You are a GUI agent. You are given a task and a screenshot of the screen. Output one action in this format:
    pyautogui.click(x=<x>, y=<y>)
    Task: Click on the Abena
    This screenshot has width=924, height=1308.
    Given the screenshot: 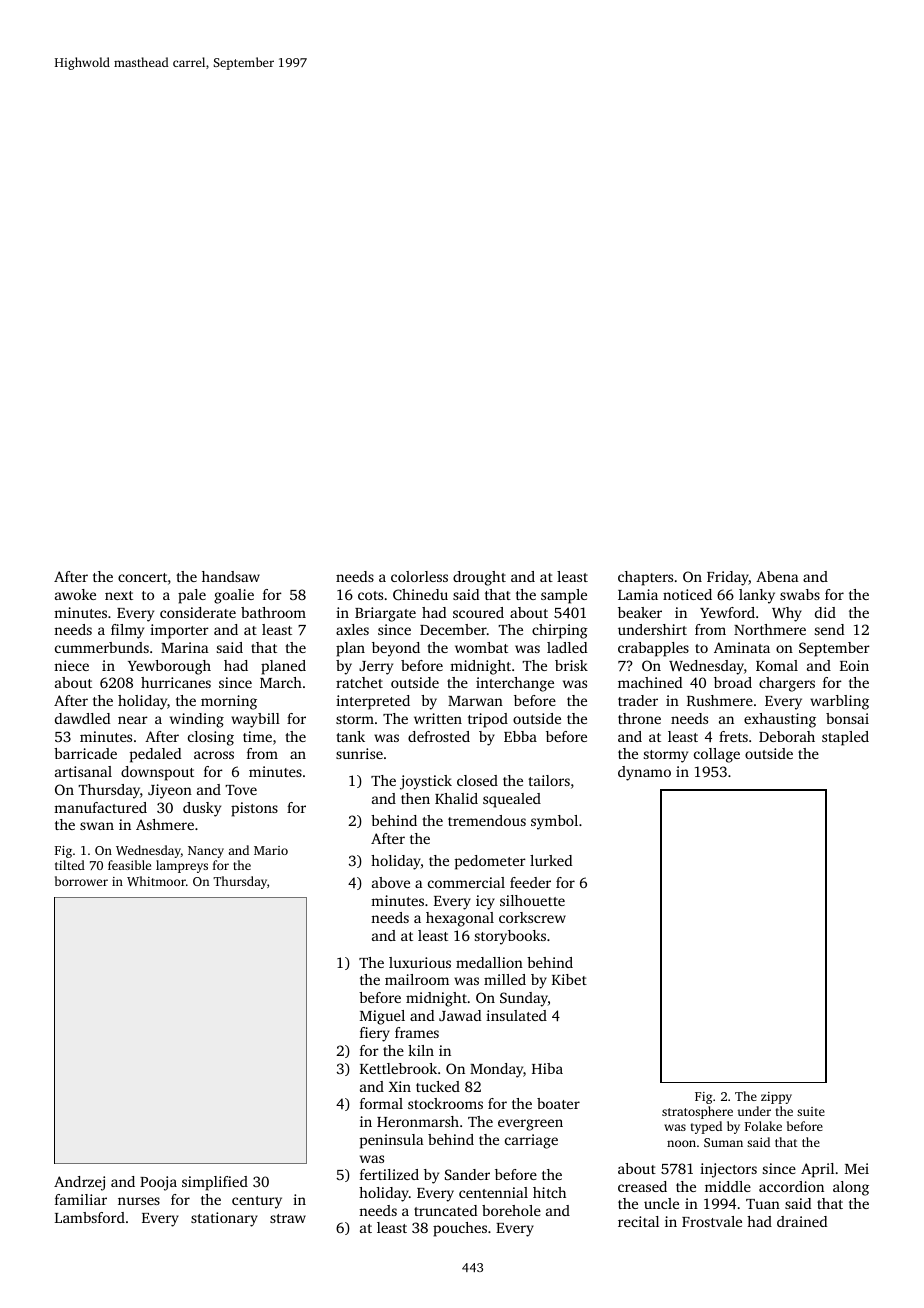 What is the action you would take?
    pyautogui.click(x=777, y=576)
